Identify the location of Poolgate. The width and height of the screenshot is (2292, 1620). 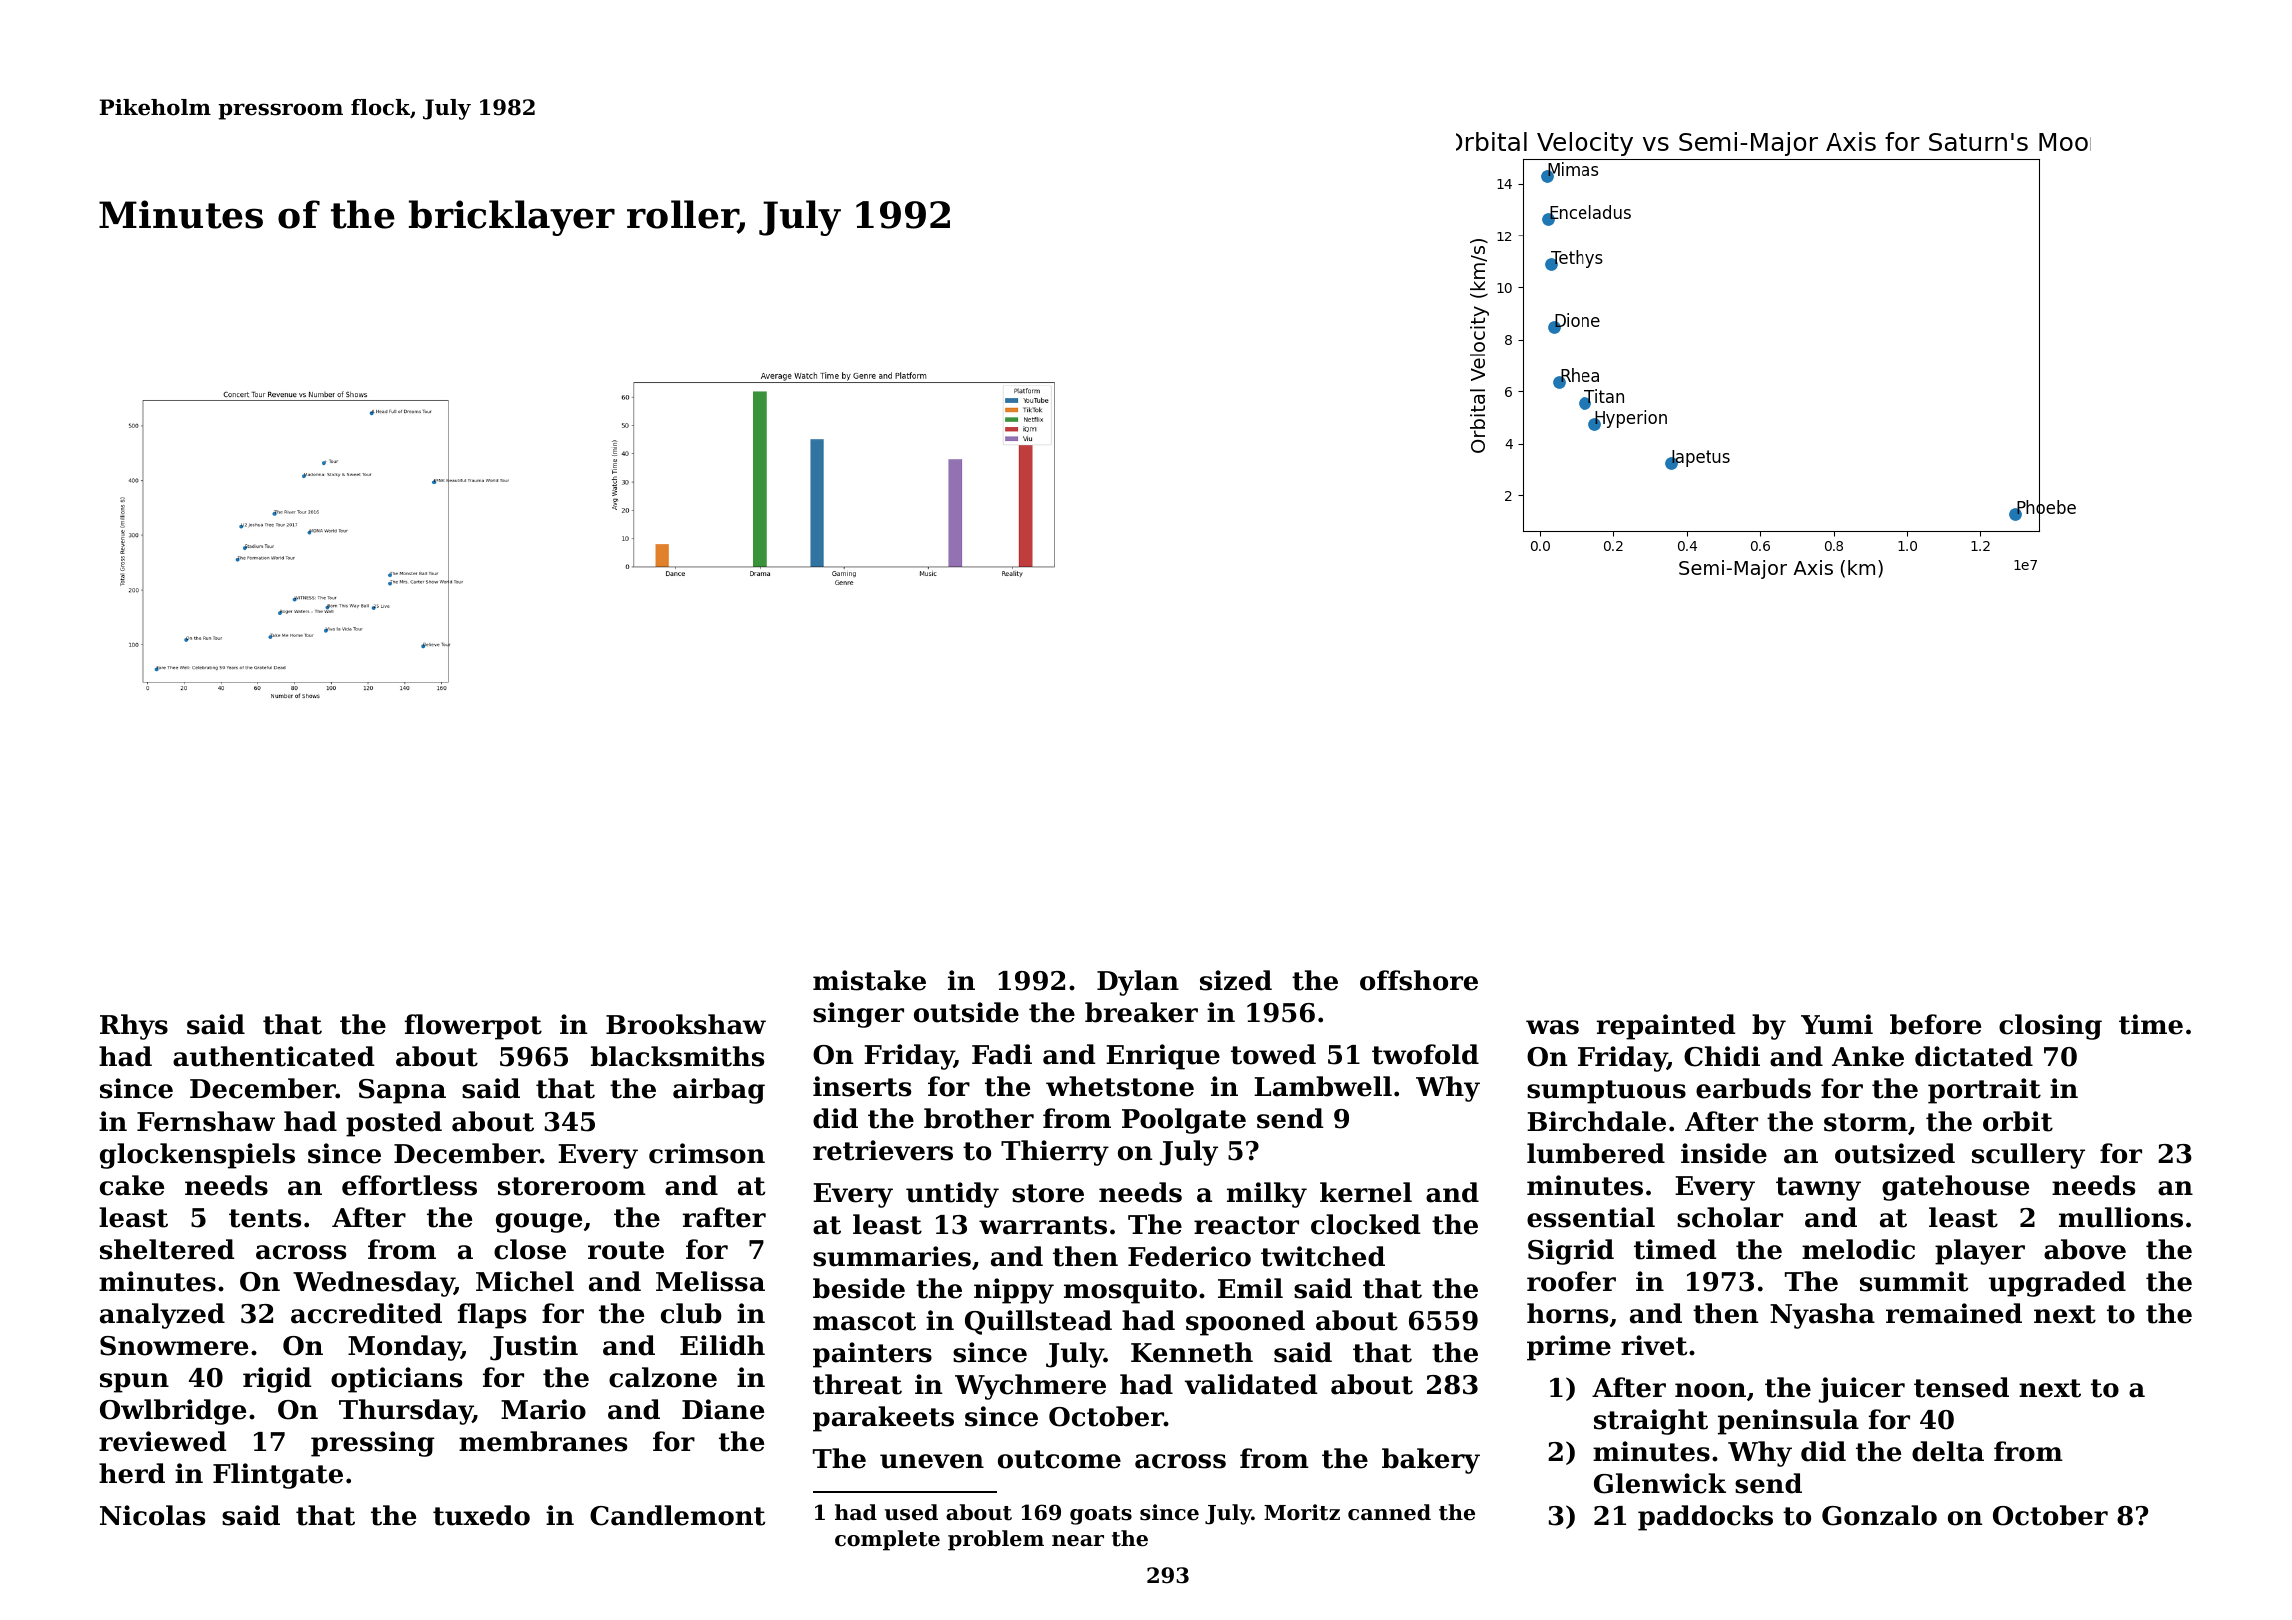
(1184, 1121).
